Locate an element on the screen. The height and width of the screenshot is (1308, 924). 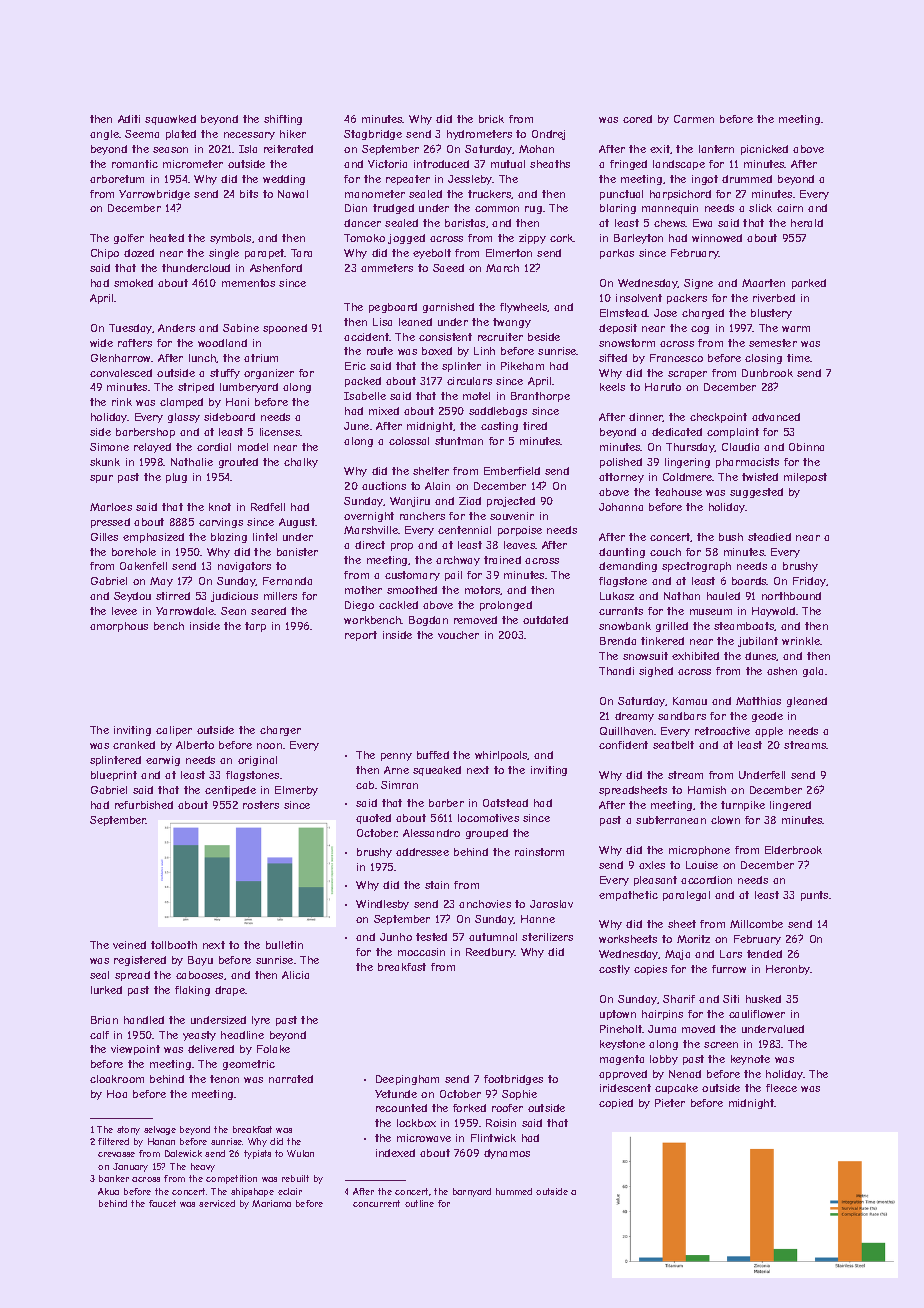
Elmerby is located at coordinates (296, 791).
